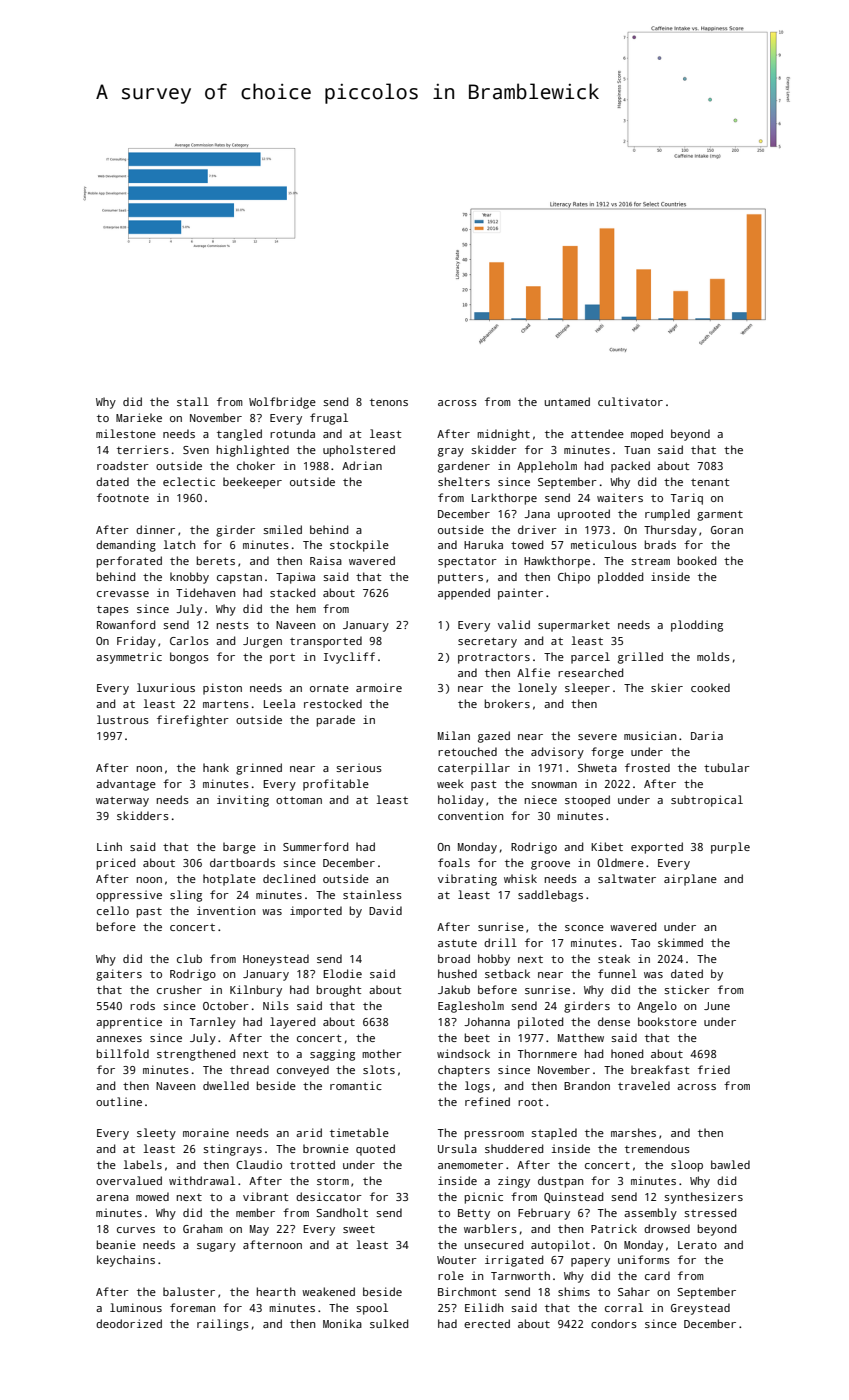  What do you see at coordinates (239, 435) in the page?
I see `tangled` at bounding box center [239, 435].
